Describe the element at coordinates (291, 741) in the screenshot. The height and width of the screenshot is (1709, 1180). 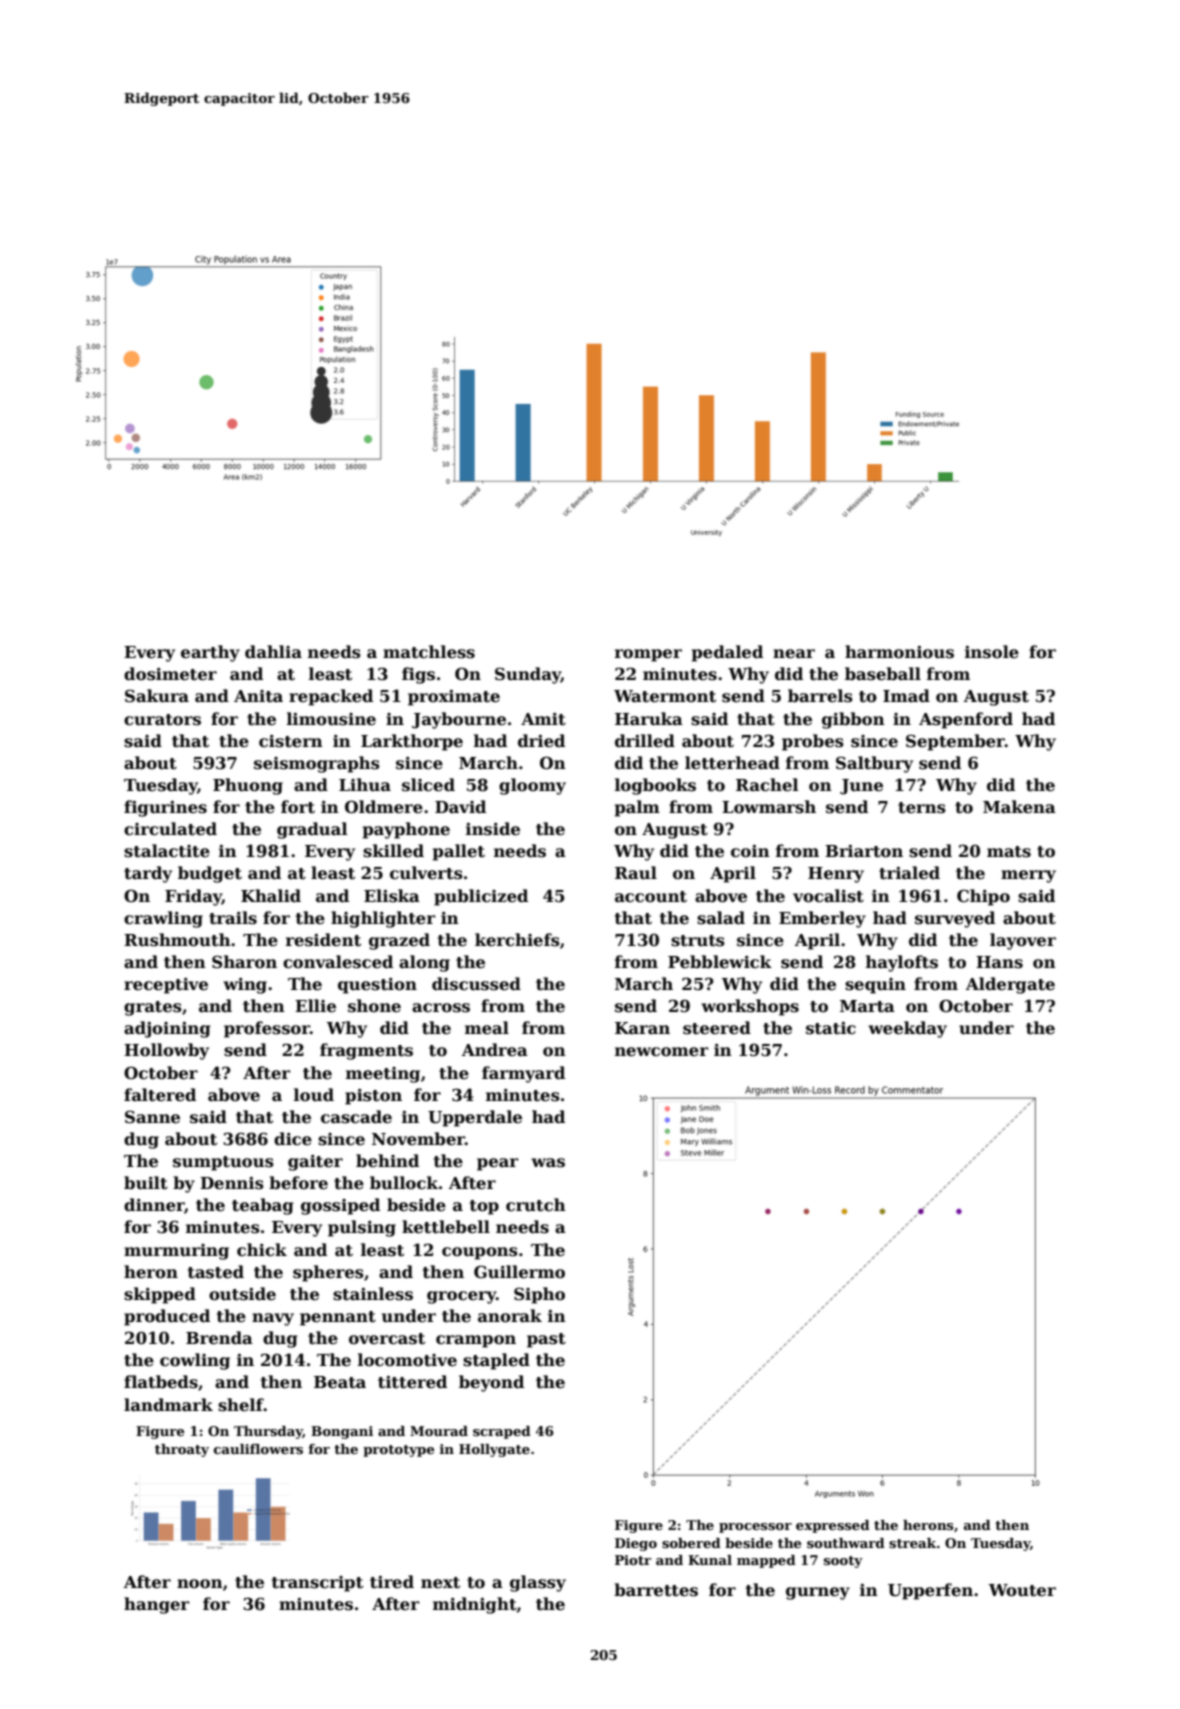
I see `cistern` at that location.
